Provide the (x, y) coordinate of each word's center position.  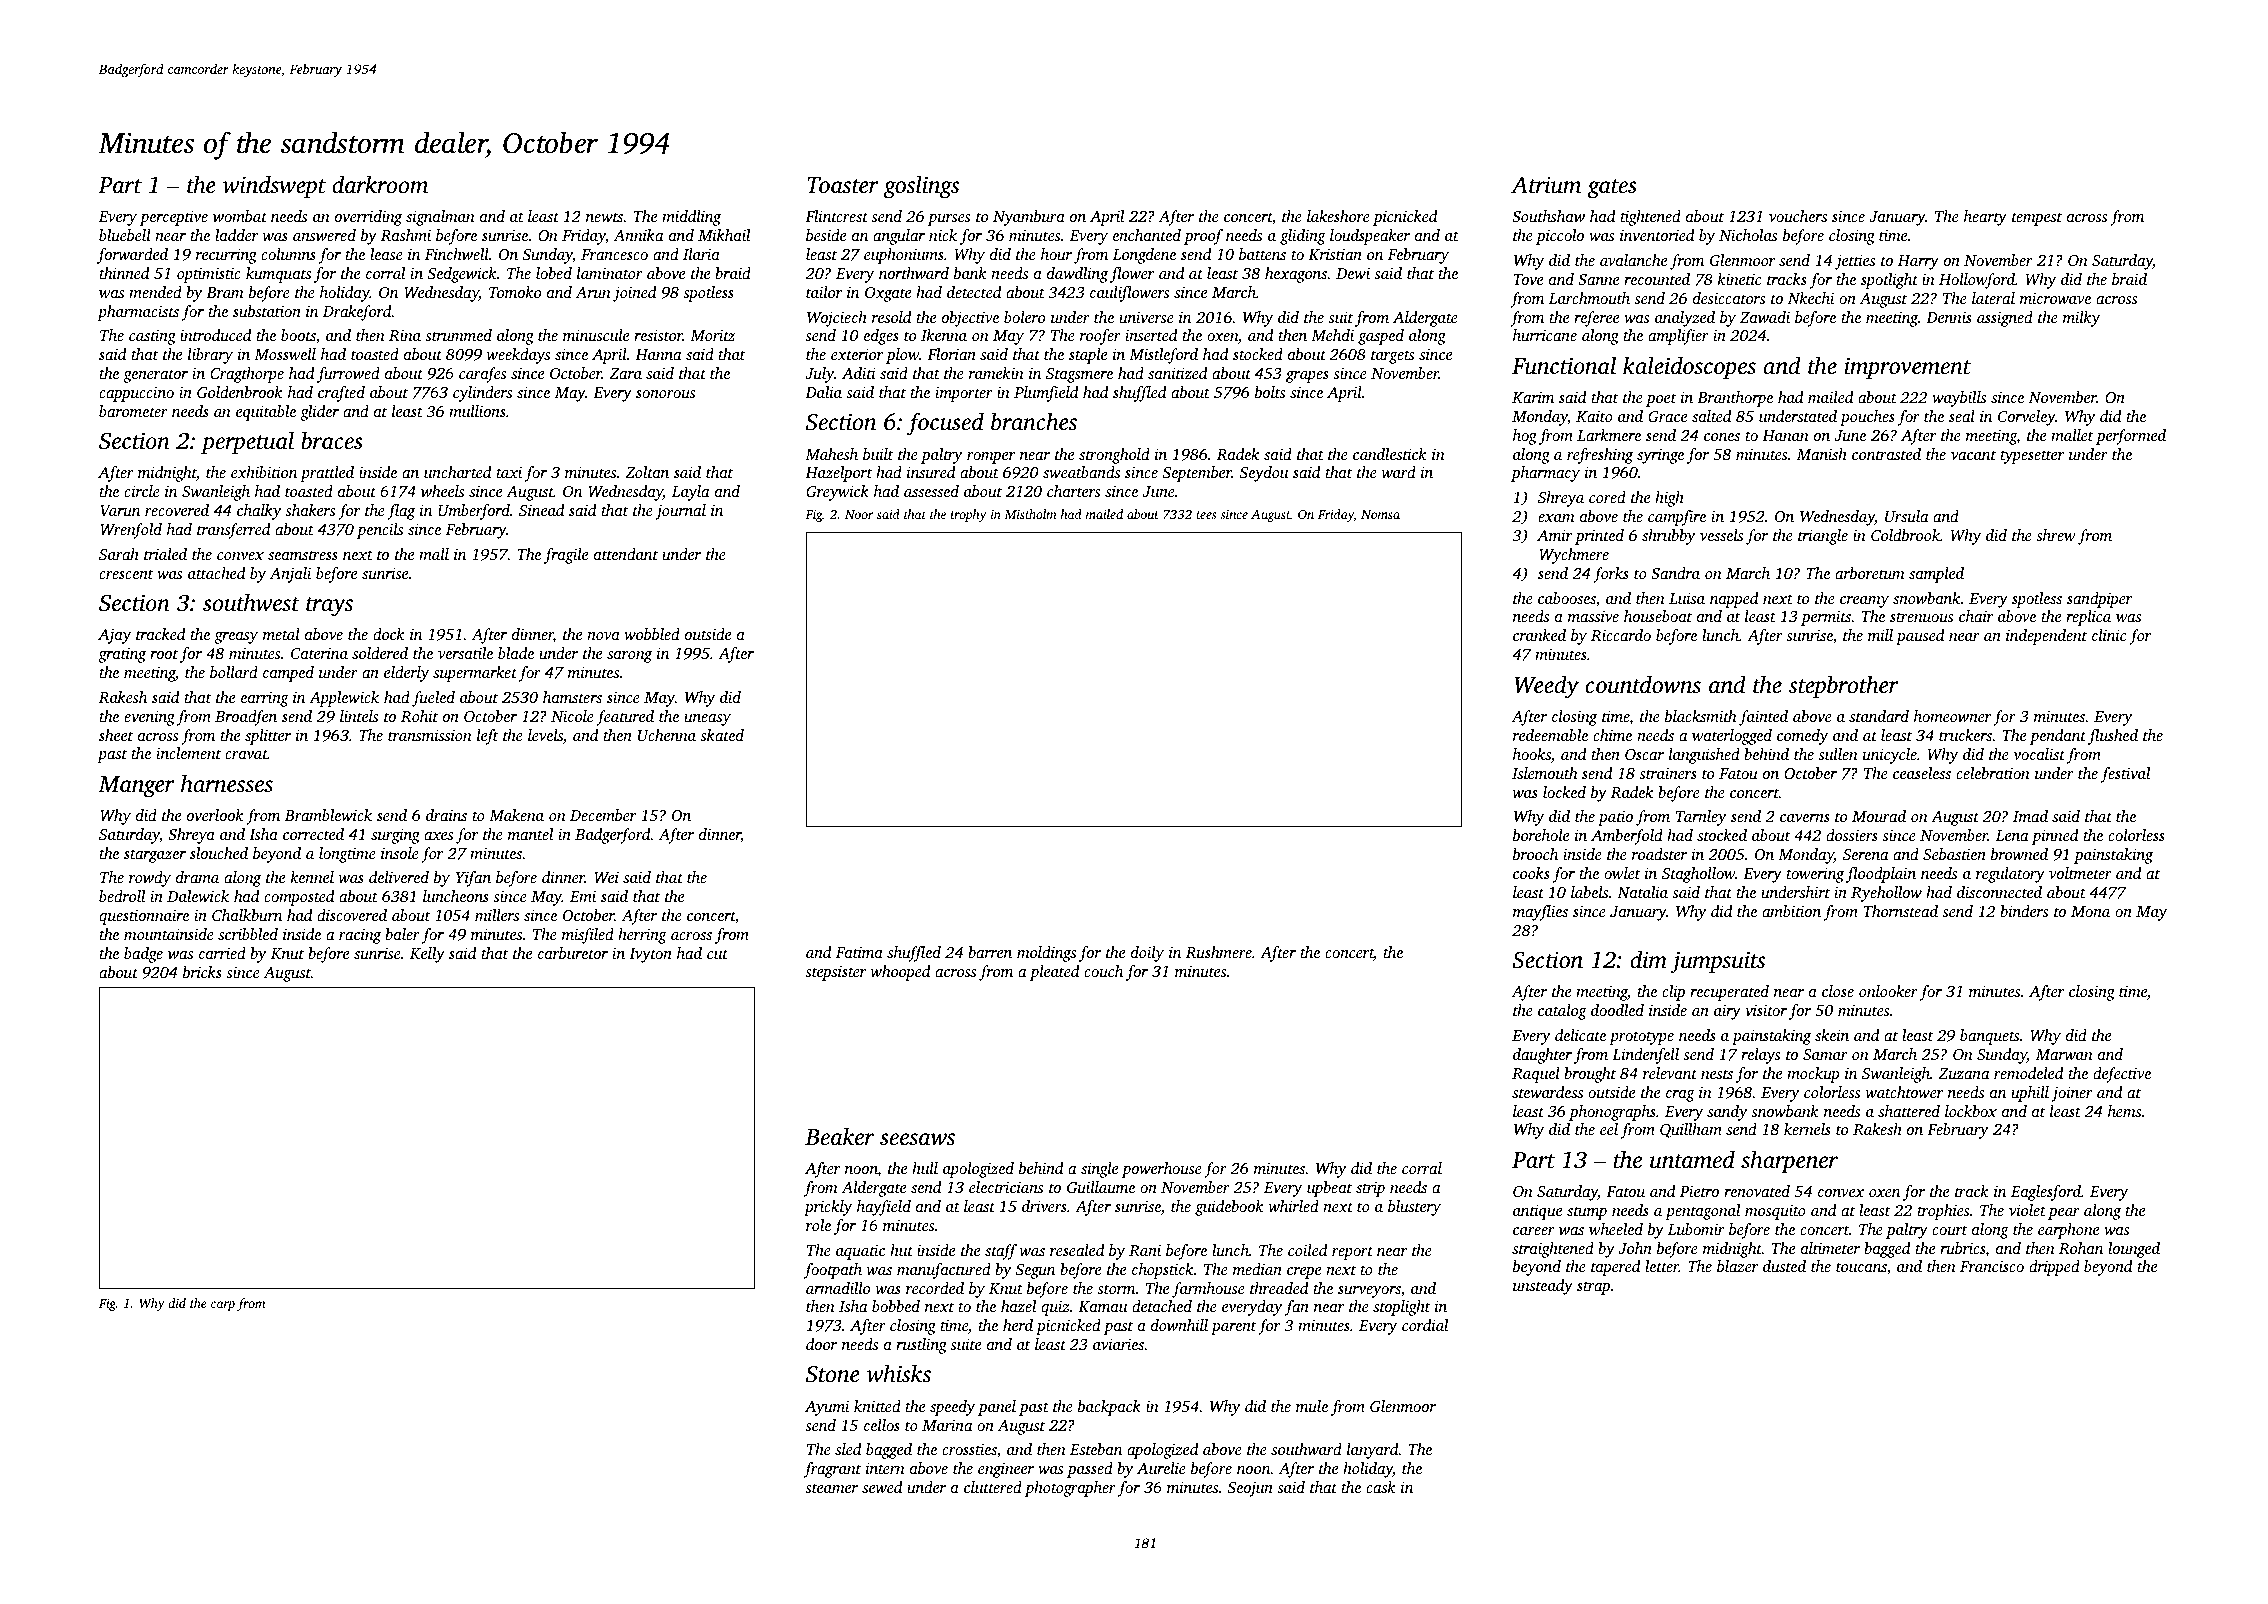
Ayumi (827, 1408)
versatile (465, 653)
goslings (921, 187)
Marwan (2064, 1054)
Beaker (839, 1136)
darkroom (380, 184)
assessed (931, 491)
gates (1612, 189)
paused (1920, 637)
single (1099, 1170)
